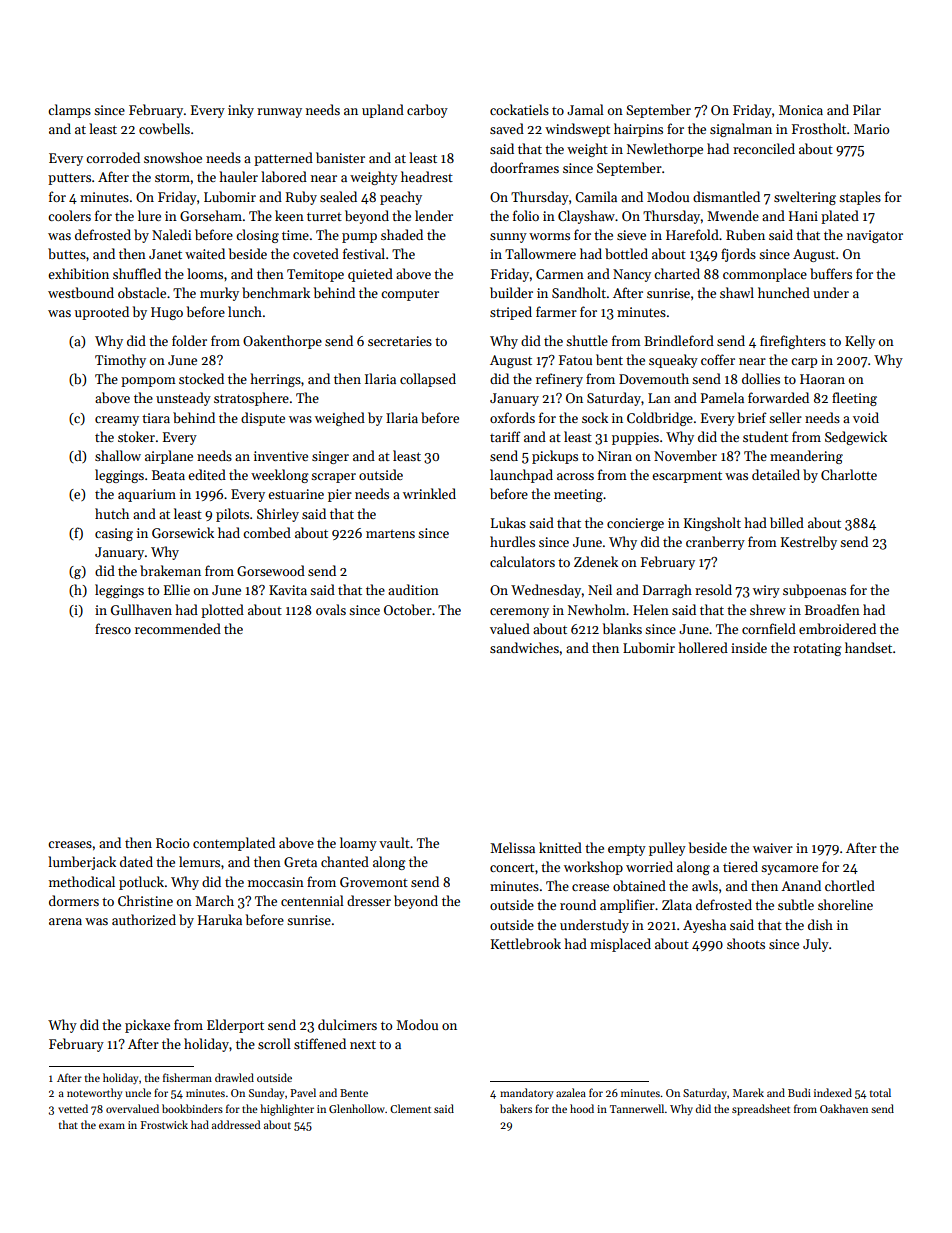 The image size is (952, 1233). What do you see at coordinates (81, 292) in the screenshot?
I see `westbound` at bounding box center [81, 292].
